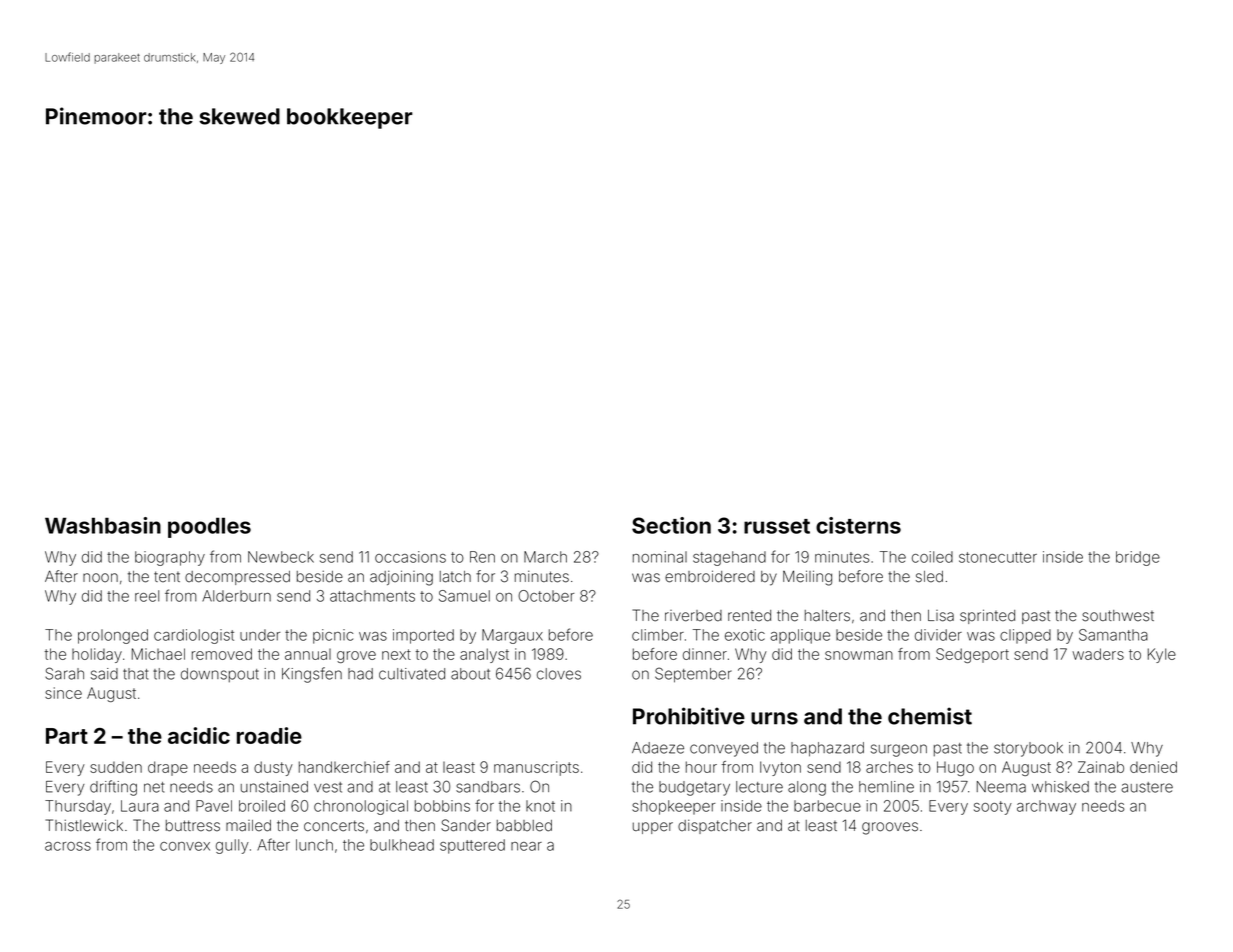  I want to click on Prohibitive, so click(689, 716).
